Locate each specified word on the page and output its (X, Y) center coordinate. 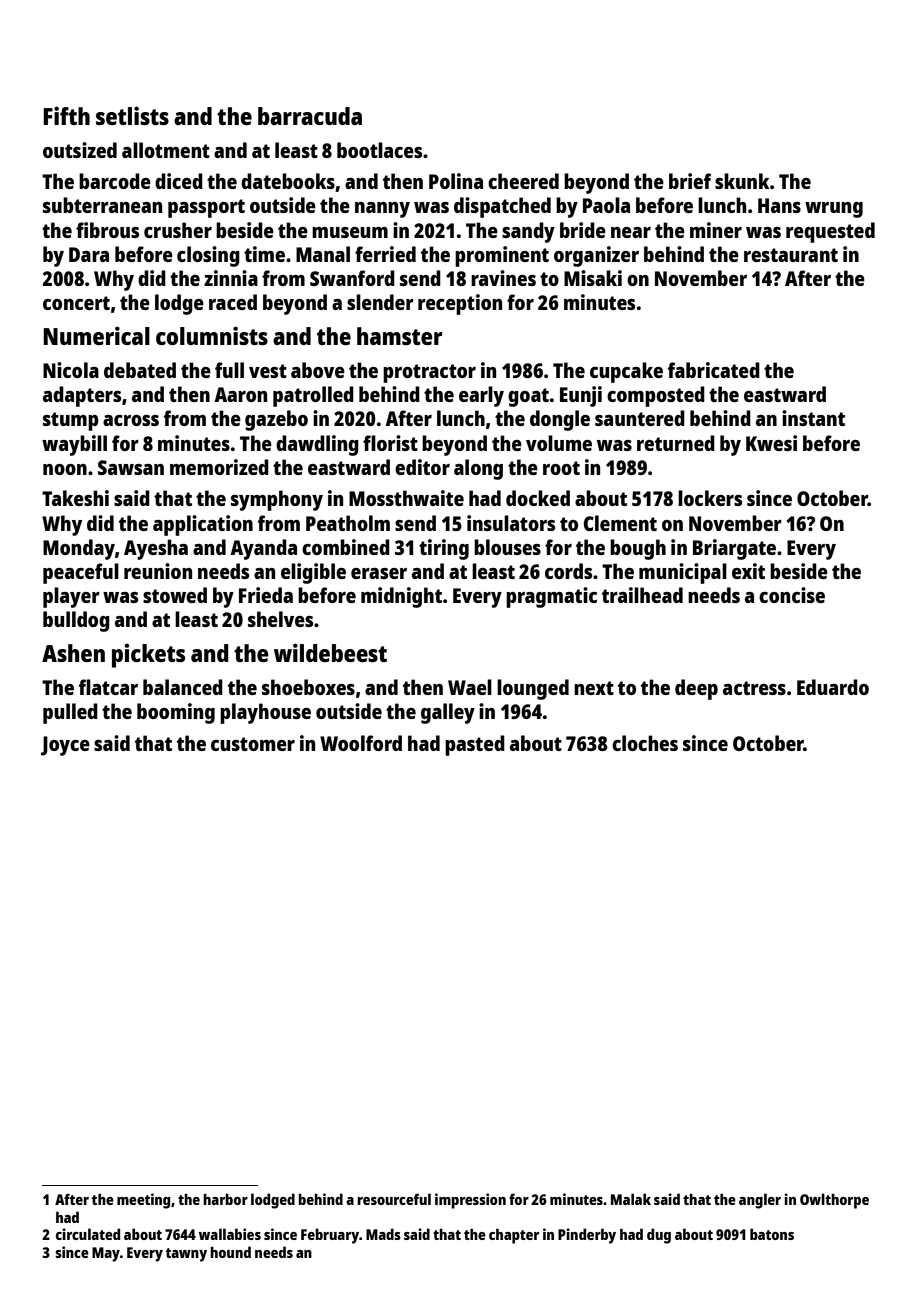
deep (696, 689)
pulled (70, 713)
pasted (475, 745)
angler (760, 1201)
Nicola (71, 370)
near (631, 232)
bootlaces (379, 150)
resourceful (394, 1199)
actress (754, 688)
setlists (132, 115)
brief (690, 181)
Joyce (65, 746)
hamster (399, 336)
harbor (225, 1199)
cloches (645, 743)
